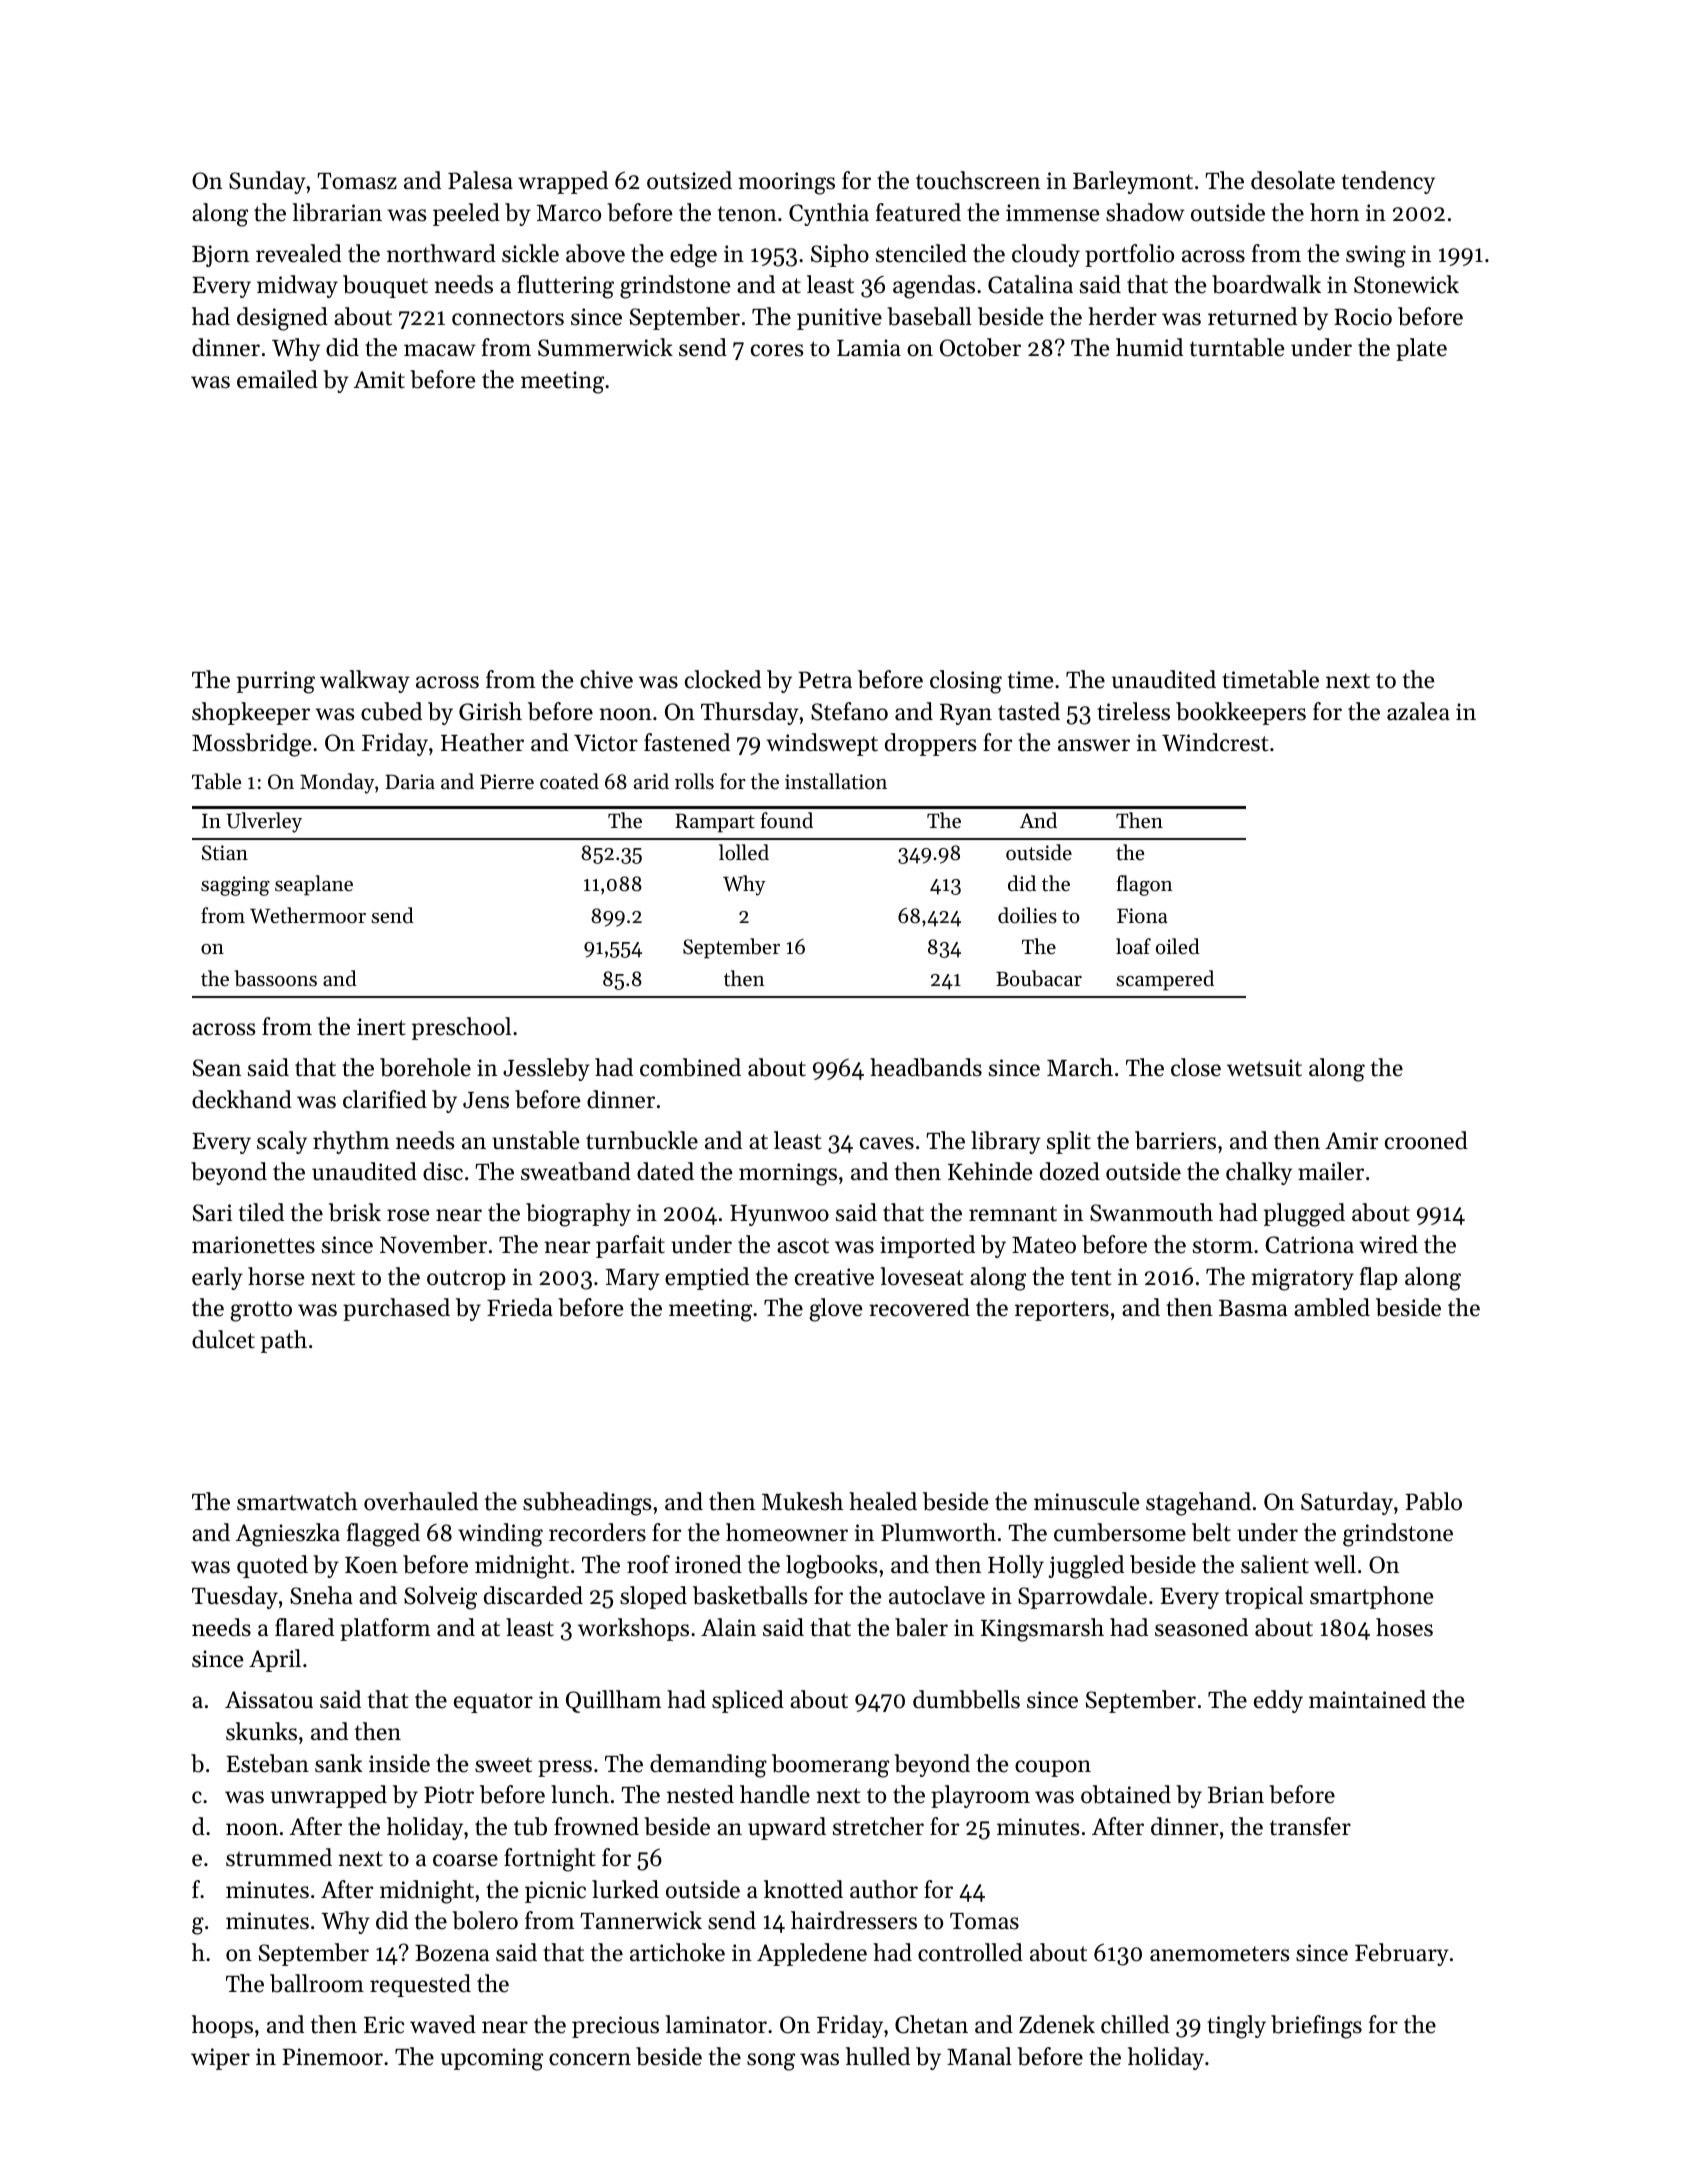 The width and height of the screenshot is (1683, 2178). What do you see at coordinates (1351, 1140) in the screenshot?
I see `Amir` at bounding box center [1351, 1140].
